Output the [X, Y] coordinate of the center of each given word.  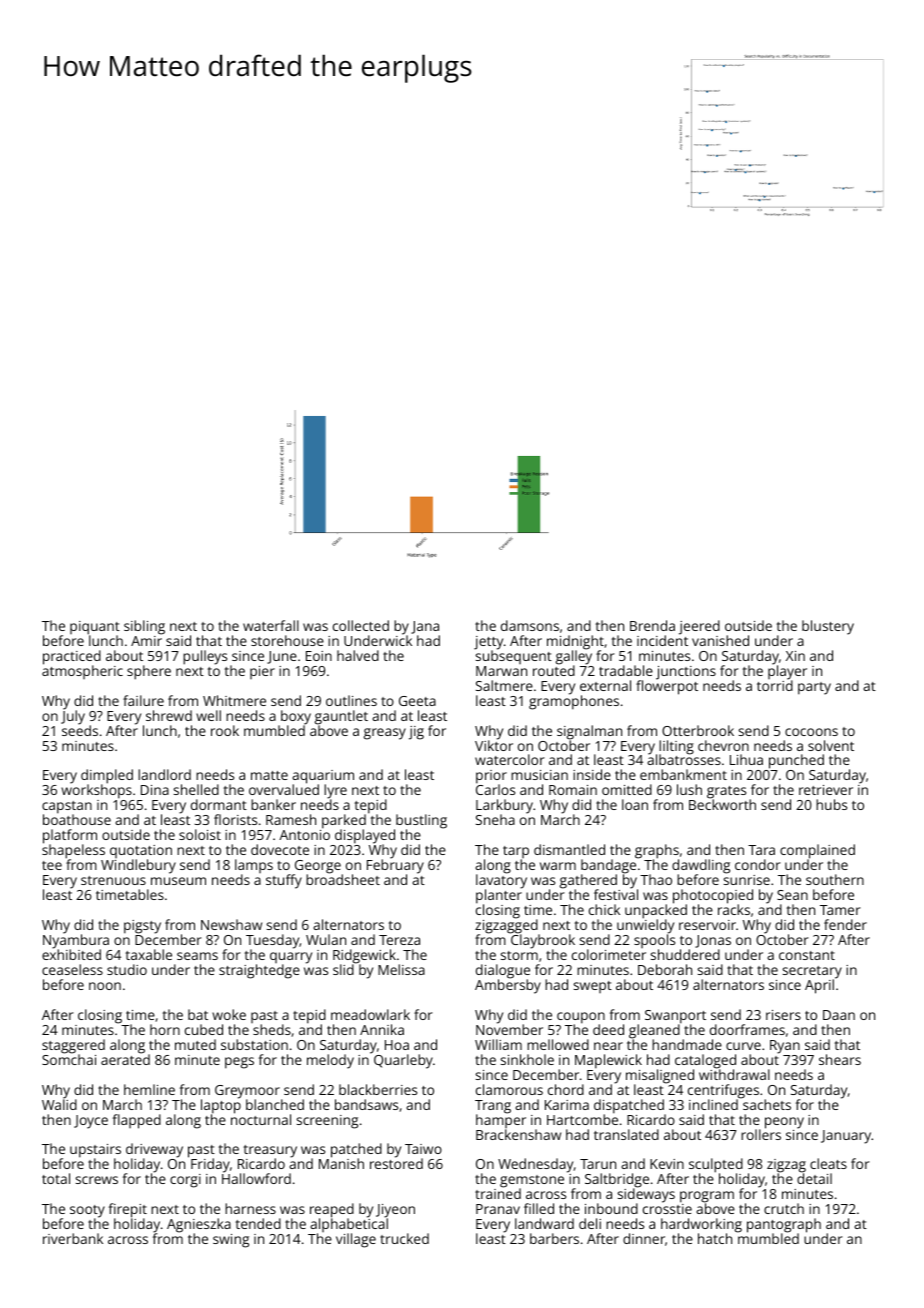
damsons [530, 625]
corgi [185, 1181]
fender [845, 924]
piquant [95, 628]
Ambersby [508, 986]
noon [105, 986]
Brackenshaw [518, 1134]
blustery [828, 627]
